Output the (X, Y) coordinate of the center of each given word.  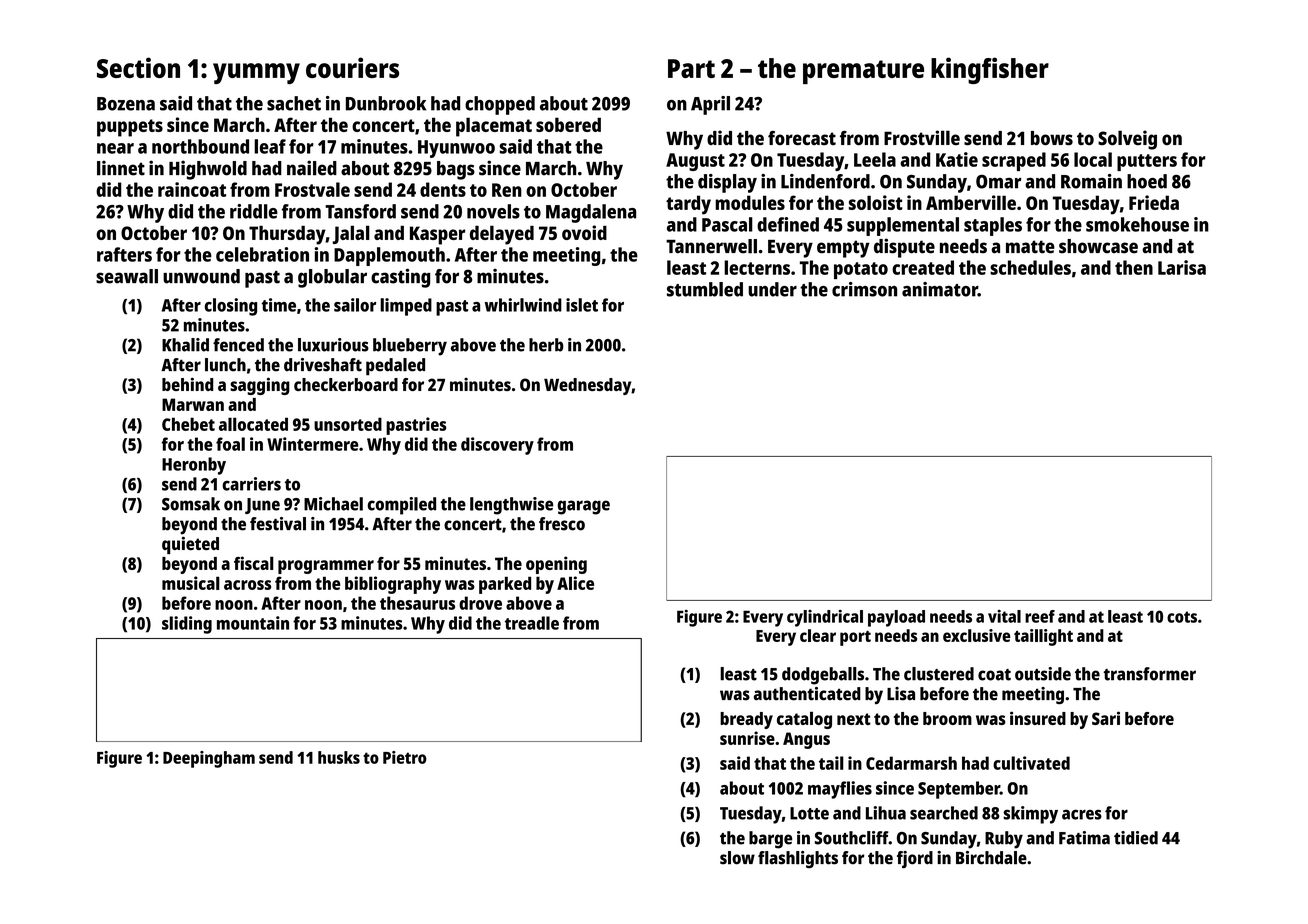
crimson (864, 289)
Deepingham (209, 759)
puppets (130, 128)
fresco (562, 524)
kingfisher (990, 70)
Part (691, 68)
